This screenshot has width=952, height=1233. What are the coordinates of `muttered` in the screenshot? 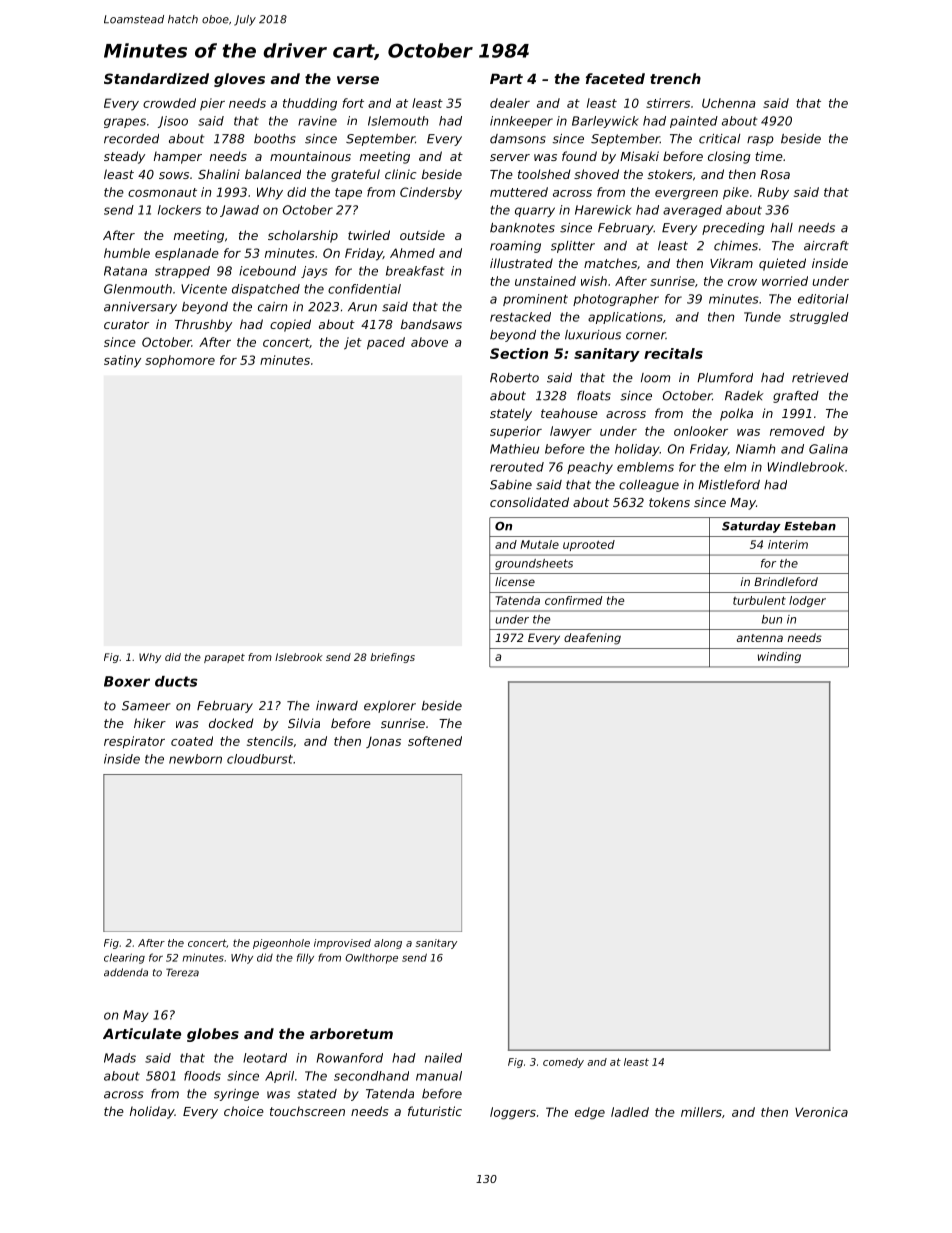 It's located at (519, 192).
